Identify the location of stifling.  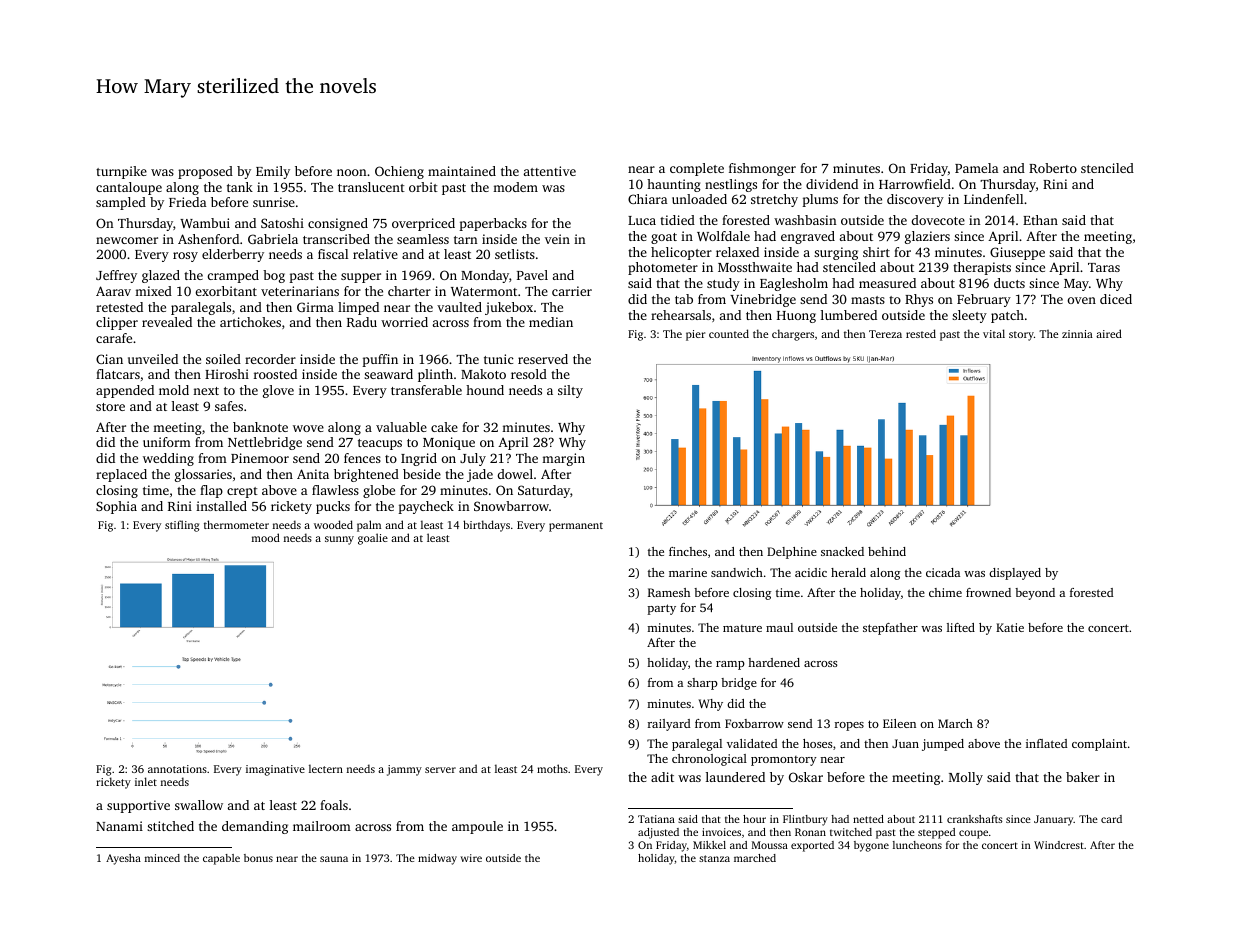
(182, 526).
